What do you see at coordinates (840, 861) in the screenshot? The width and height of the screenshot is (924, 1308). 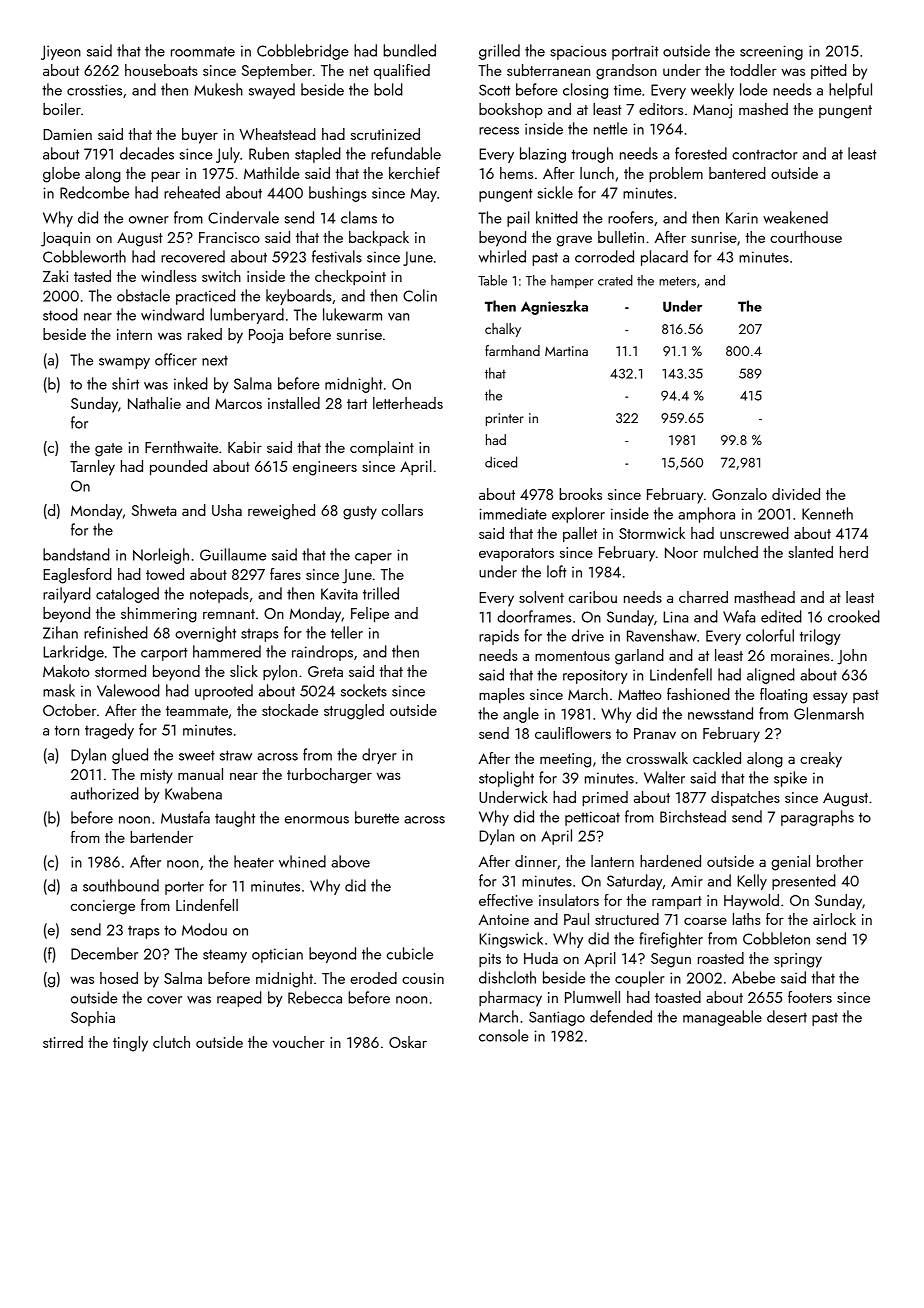 I see `brother` at bounding box center [840, 861].
